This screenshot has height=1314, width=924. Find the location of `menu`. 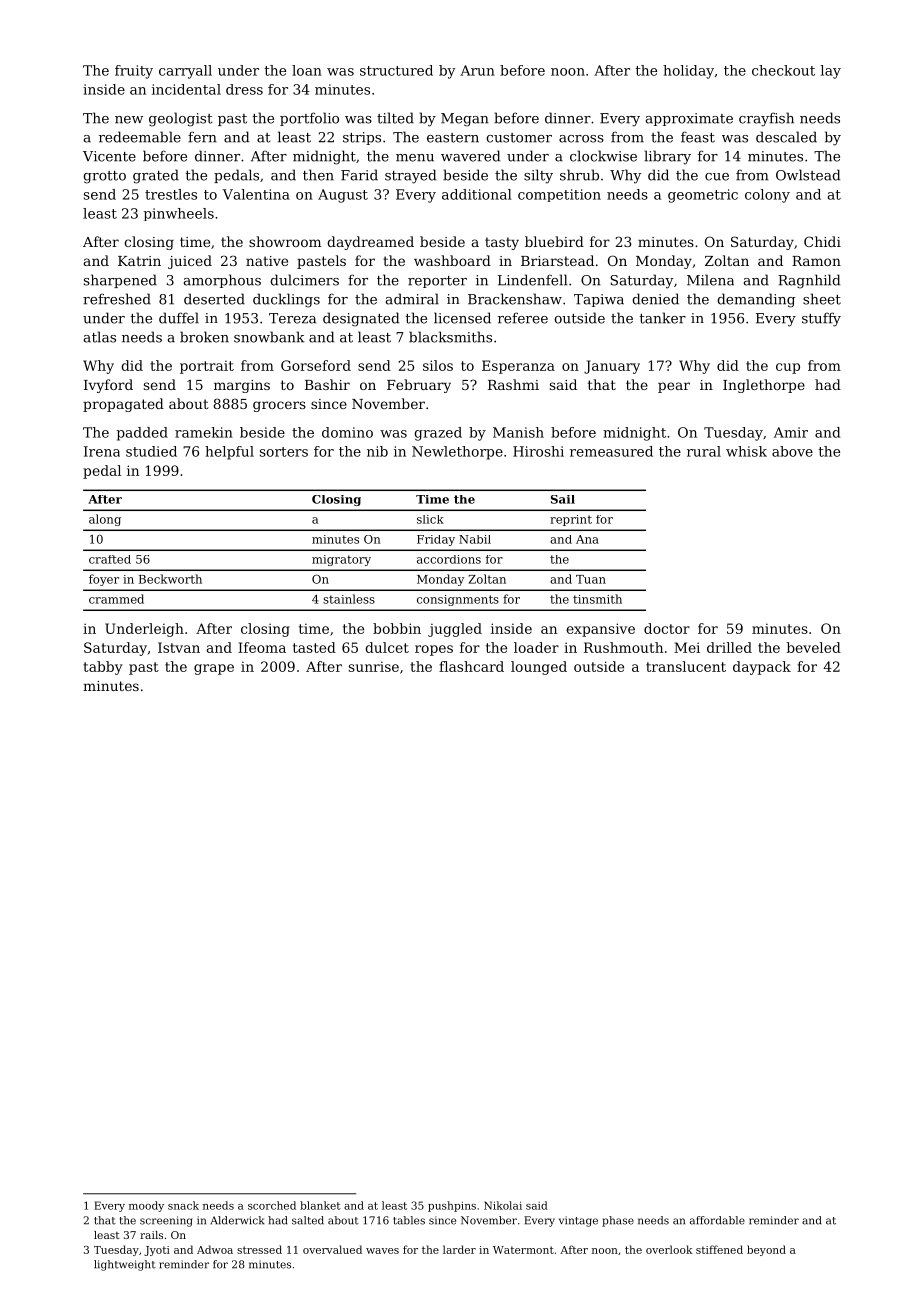

menu is located at coordinates (415, 158).
